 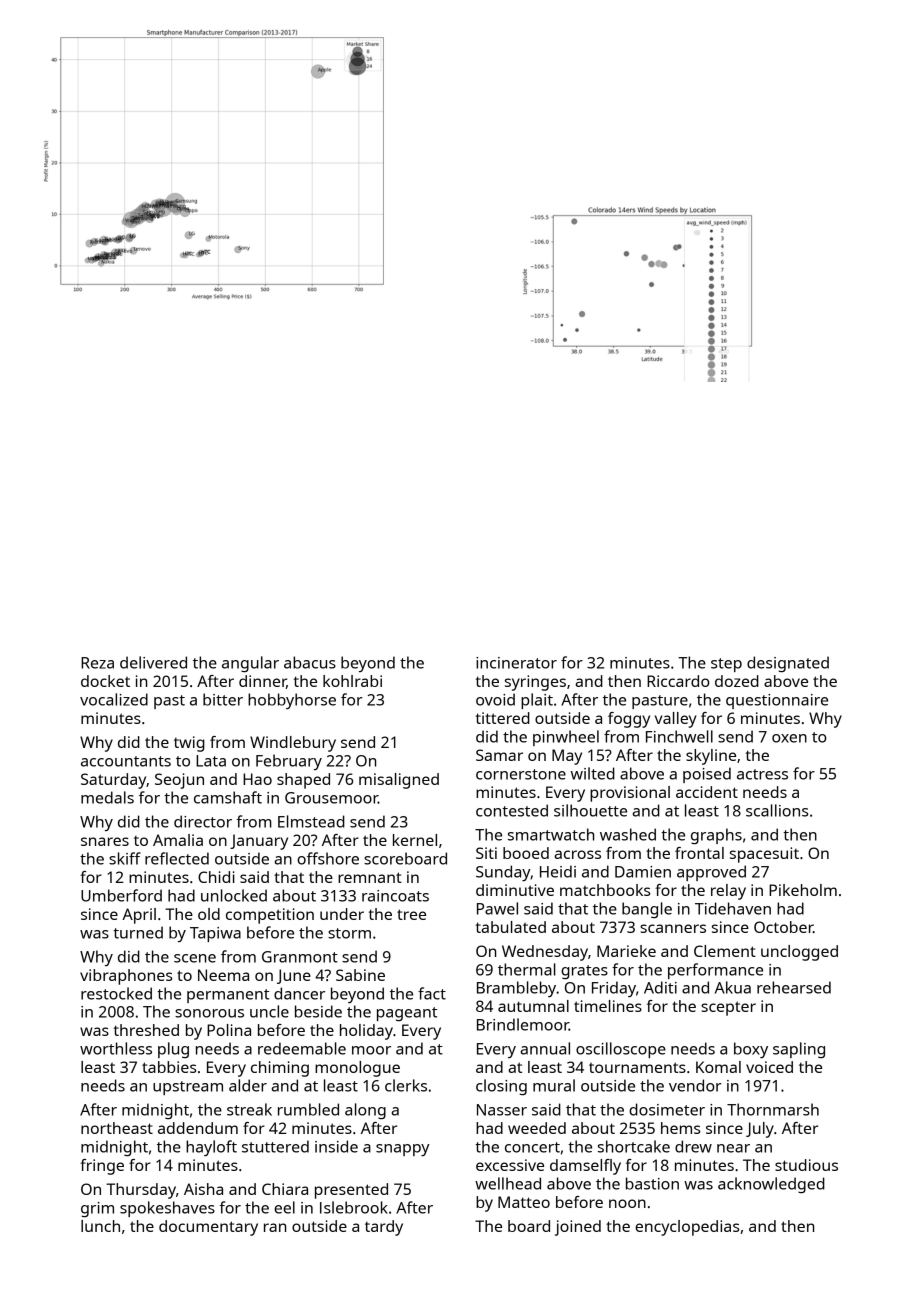 What do you see at coordinates (328, 858) in the screenshot?
I see `offshore` at bounding box center [328, 858].
